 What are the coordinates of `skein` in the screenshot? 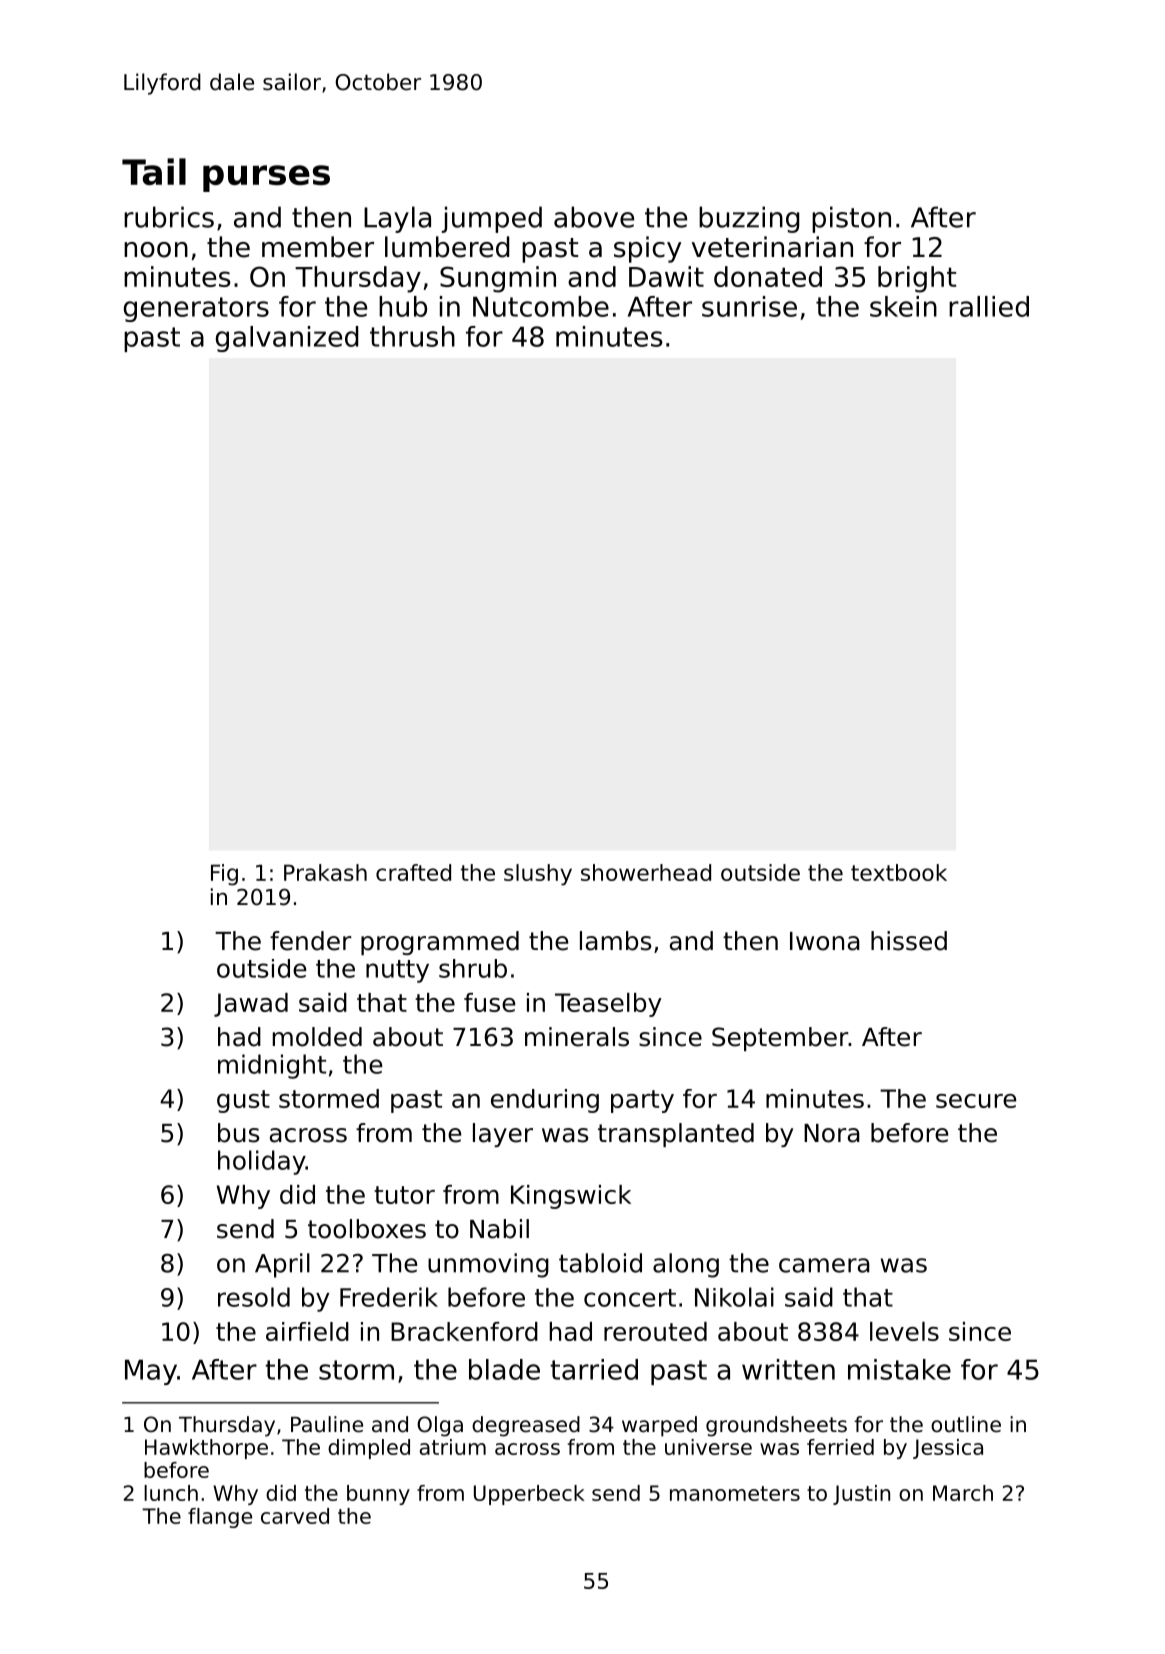 It's located at (903, 306).
